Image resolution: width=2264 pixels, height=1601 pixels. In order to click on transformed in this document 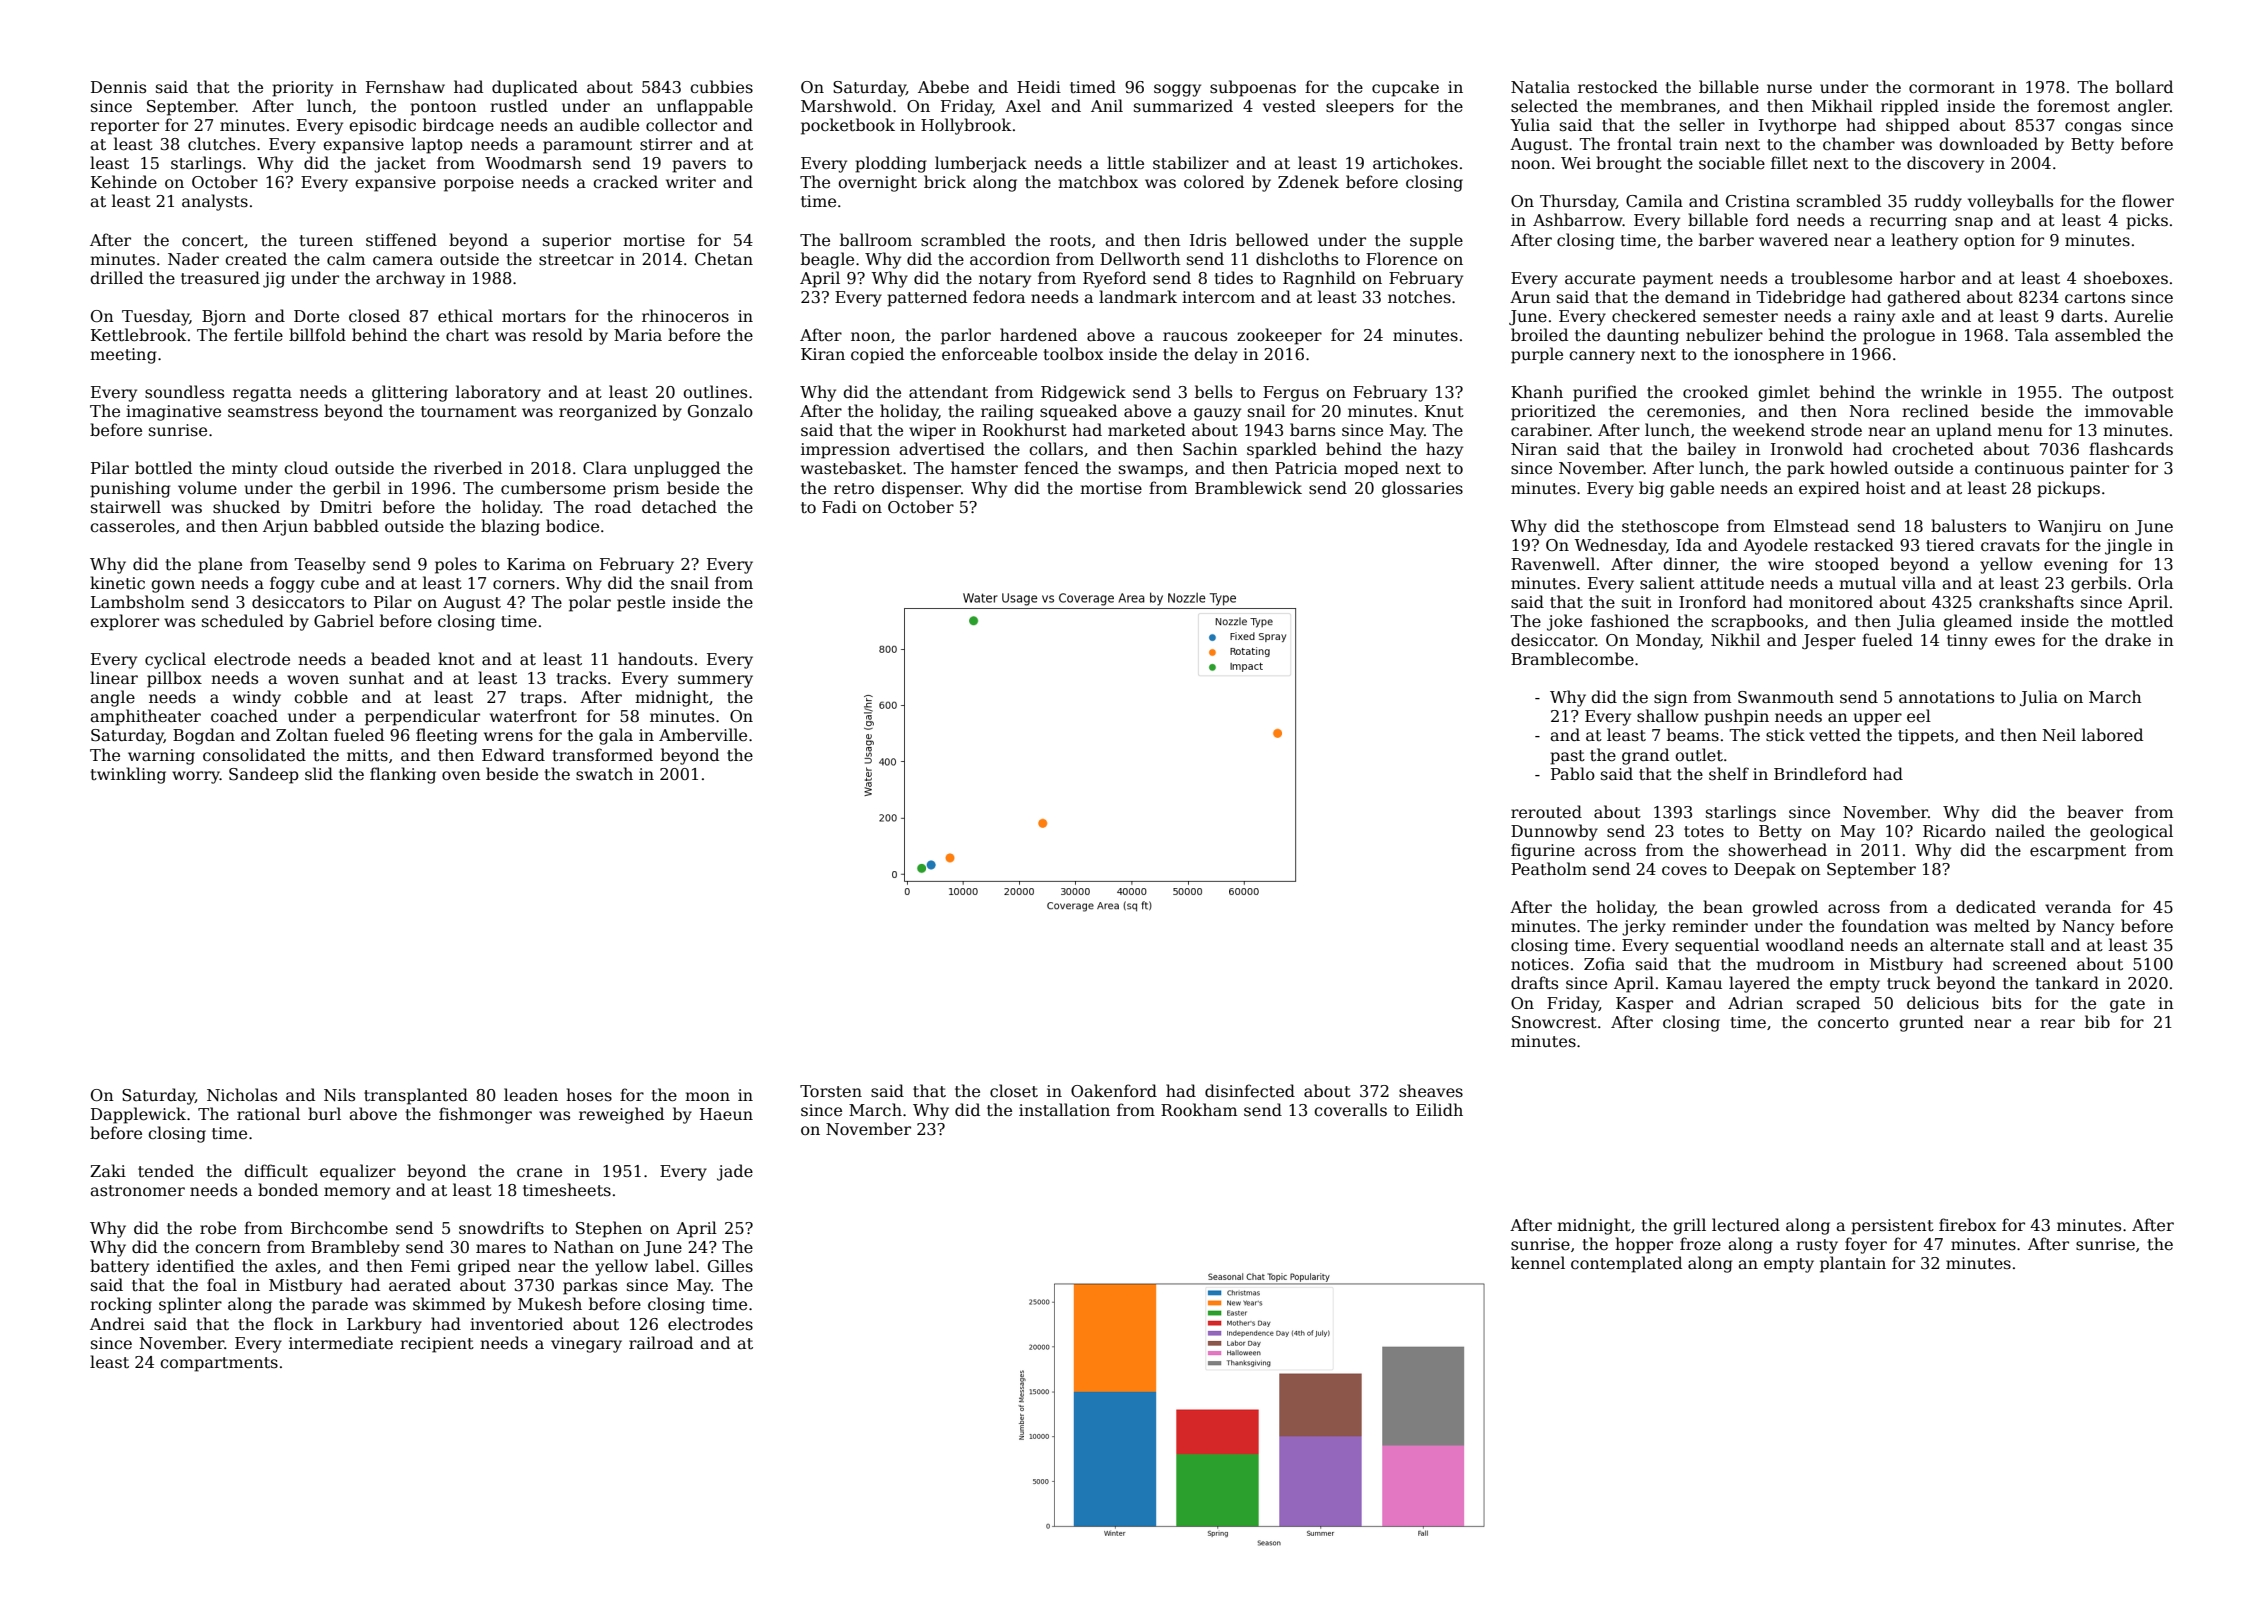, I will do `click(602, 755)`.
